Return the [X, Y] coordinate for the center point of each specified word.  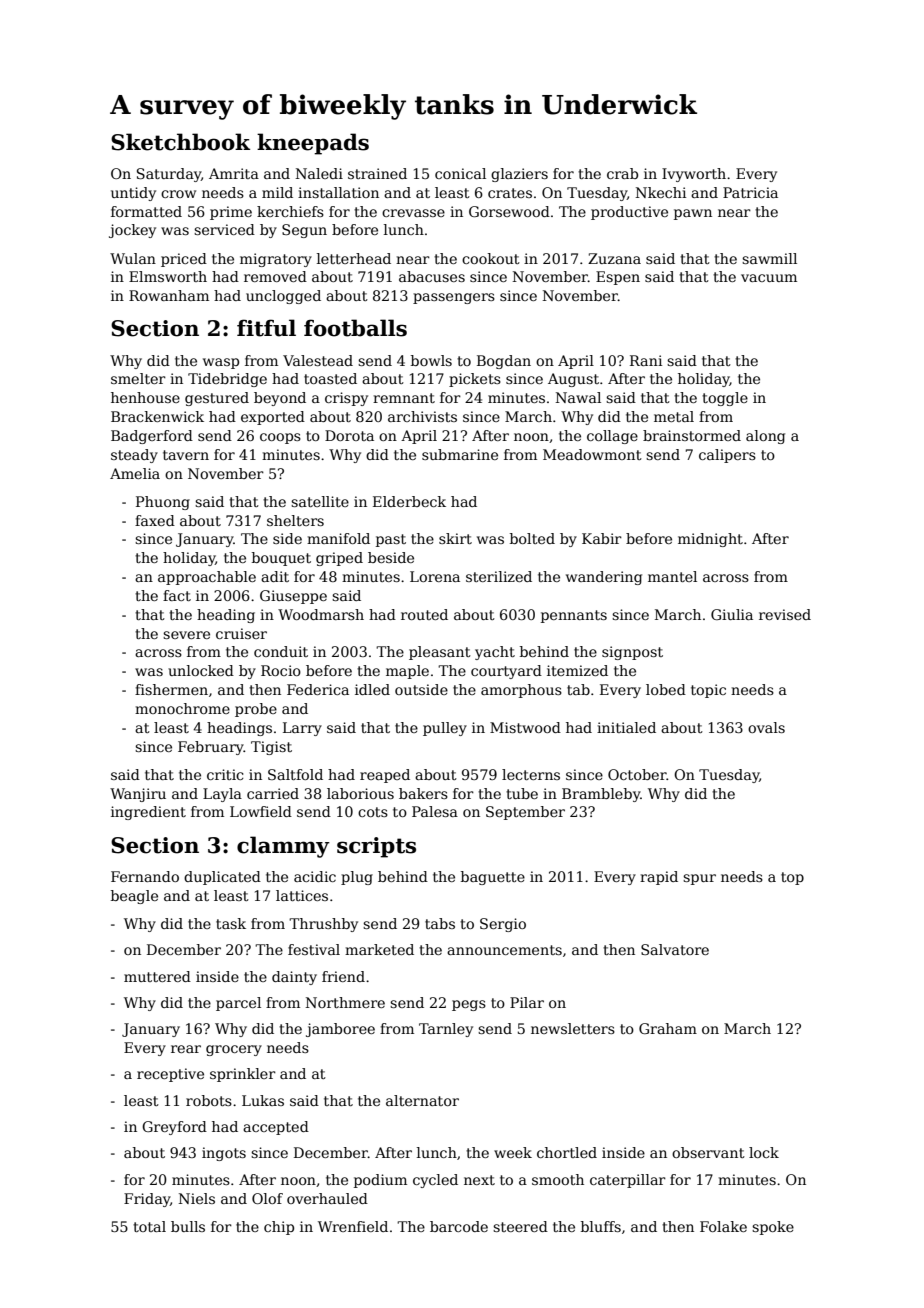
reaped [385, 776]
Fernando [145, 876]
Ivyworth [694, 175]
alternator [422, 1100]
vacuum [769, 278]
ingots [224, 1154]
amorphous [521, 691]
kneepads [313, 144]
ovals [766, 727]
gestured [217, 399]
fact [177, 595]
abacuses [432, 276]
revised [785, 614]
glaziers [519, 175]
